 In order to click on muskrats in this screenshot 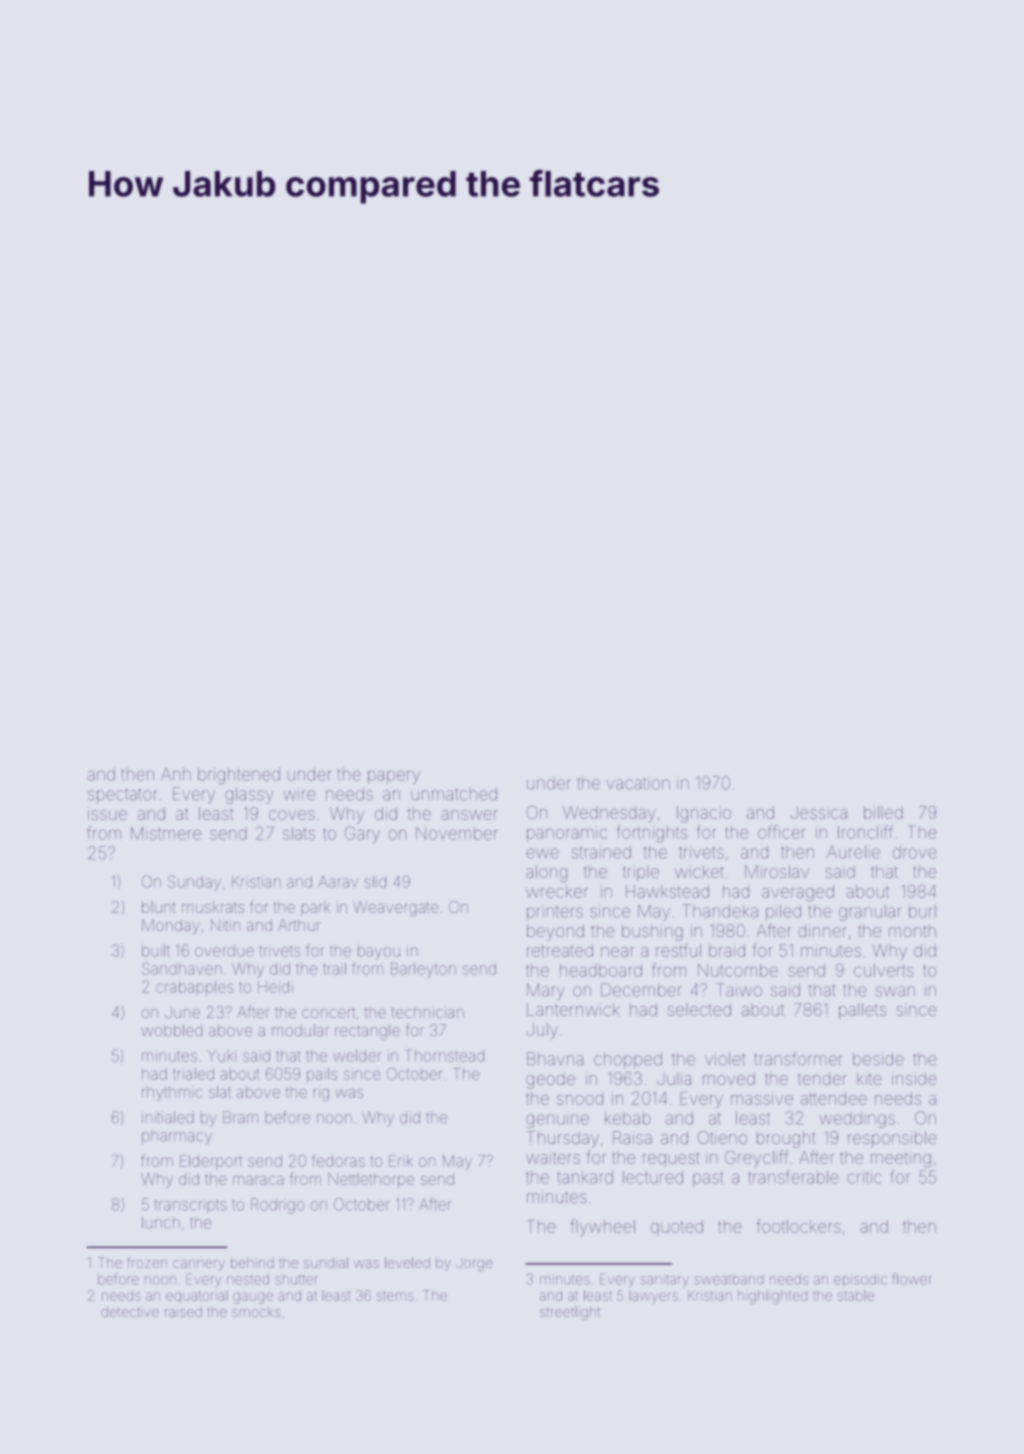, I will do `click(213, 907)`.
